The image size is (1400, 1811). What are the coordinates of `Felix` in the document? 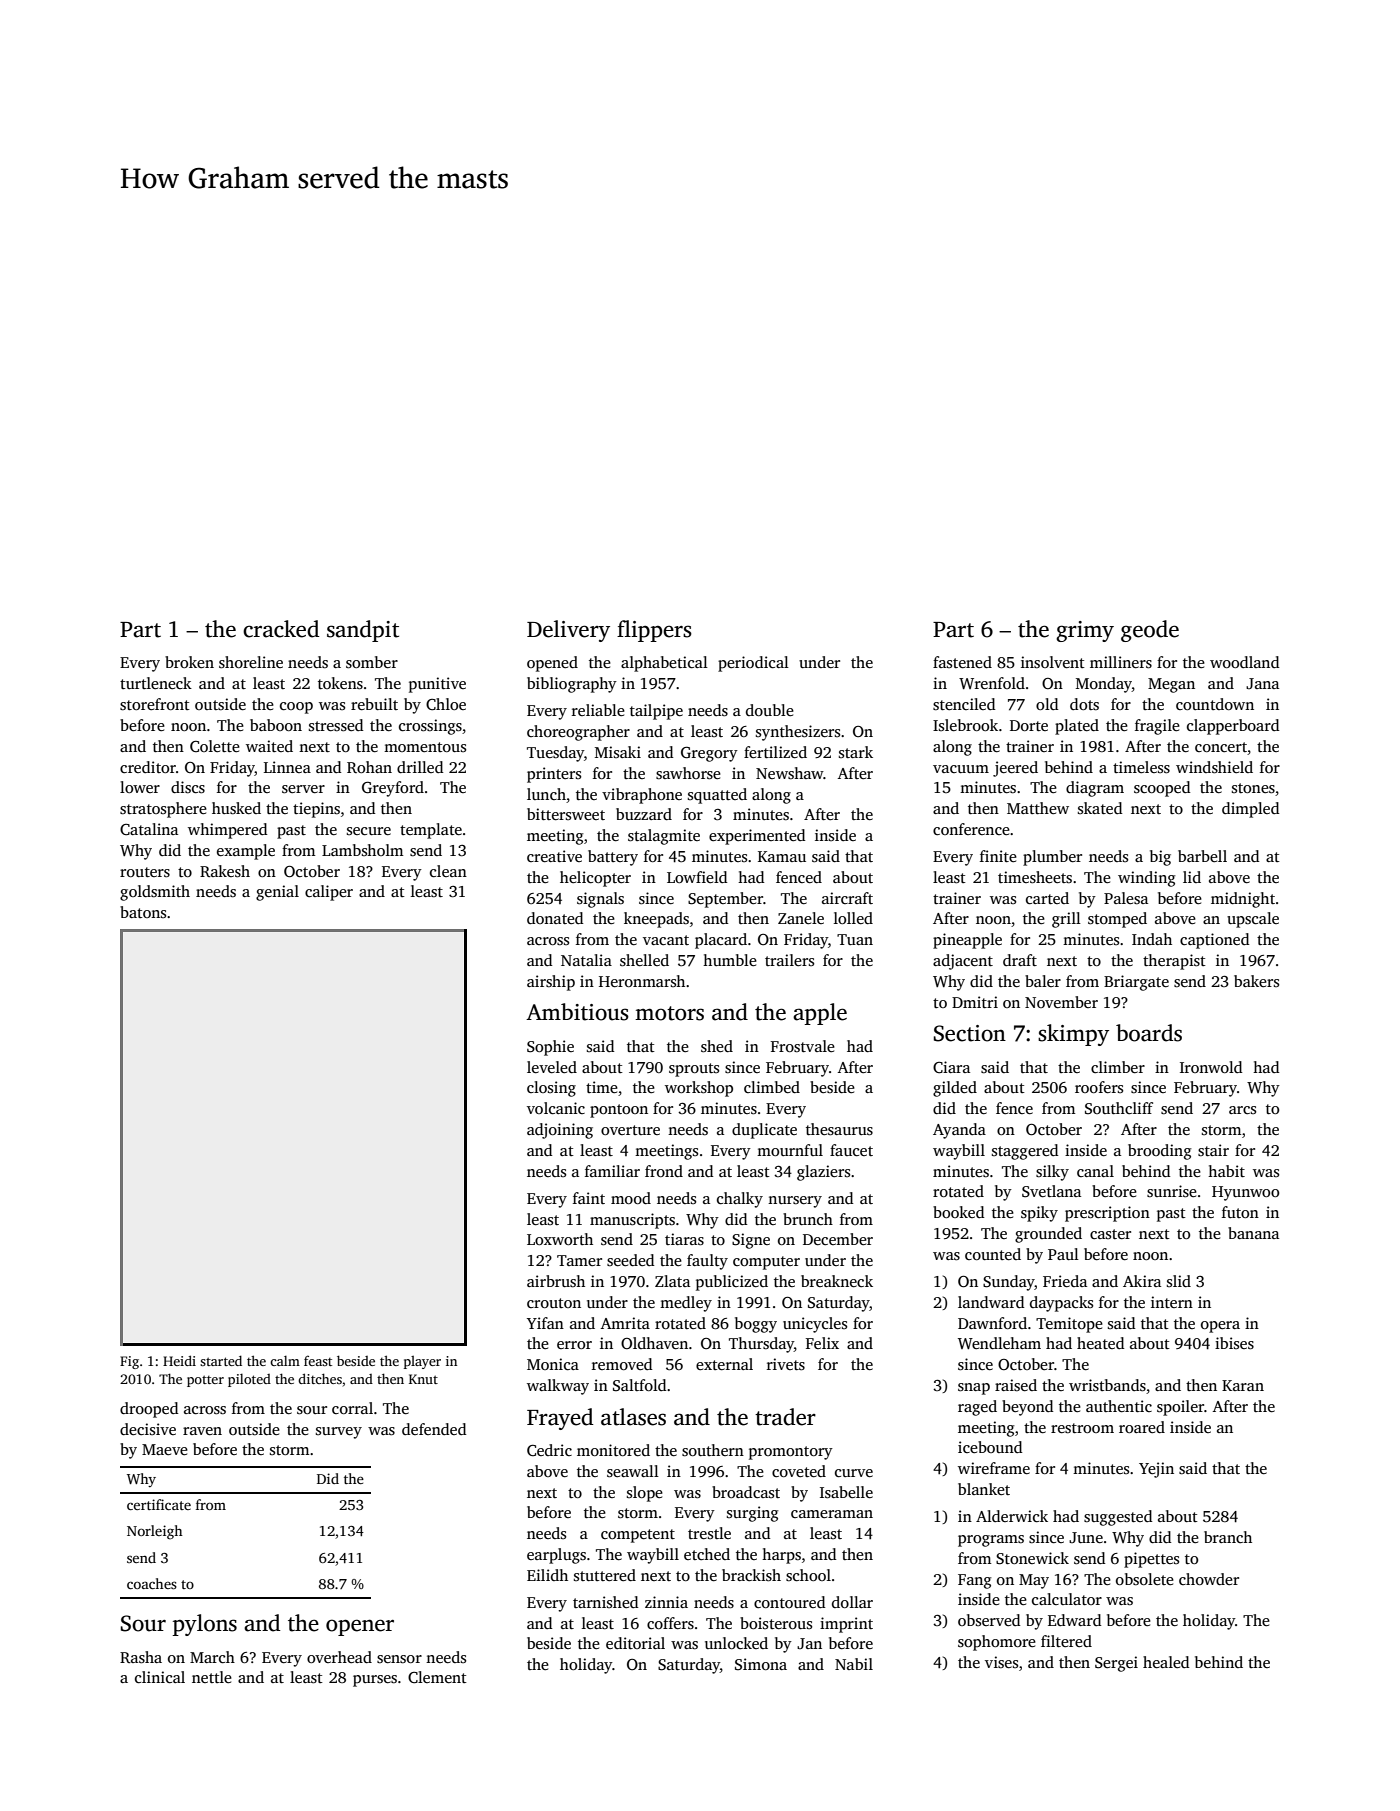 It's located at (822, 1343).
